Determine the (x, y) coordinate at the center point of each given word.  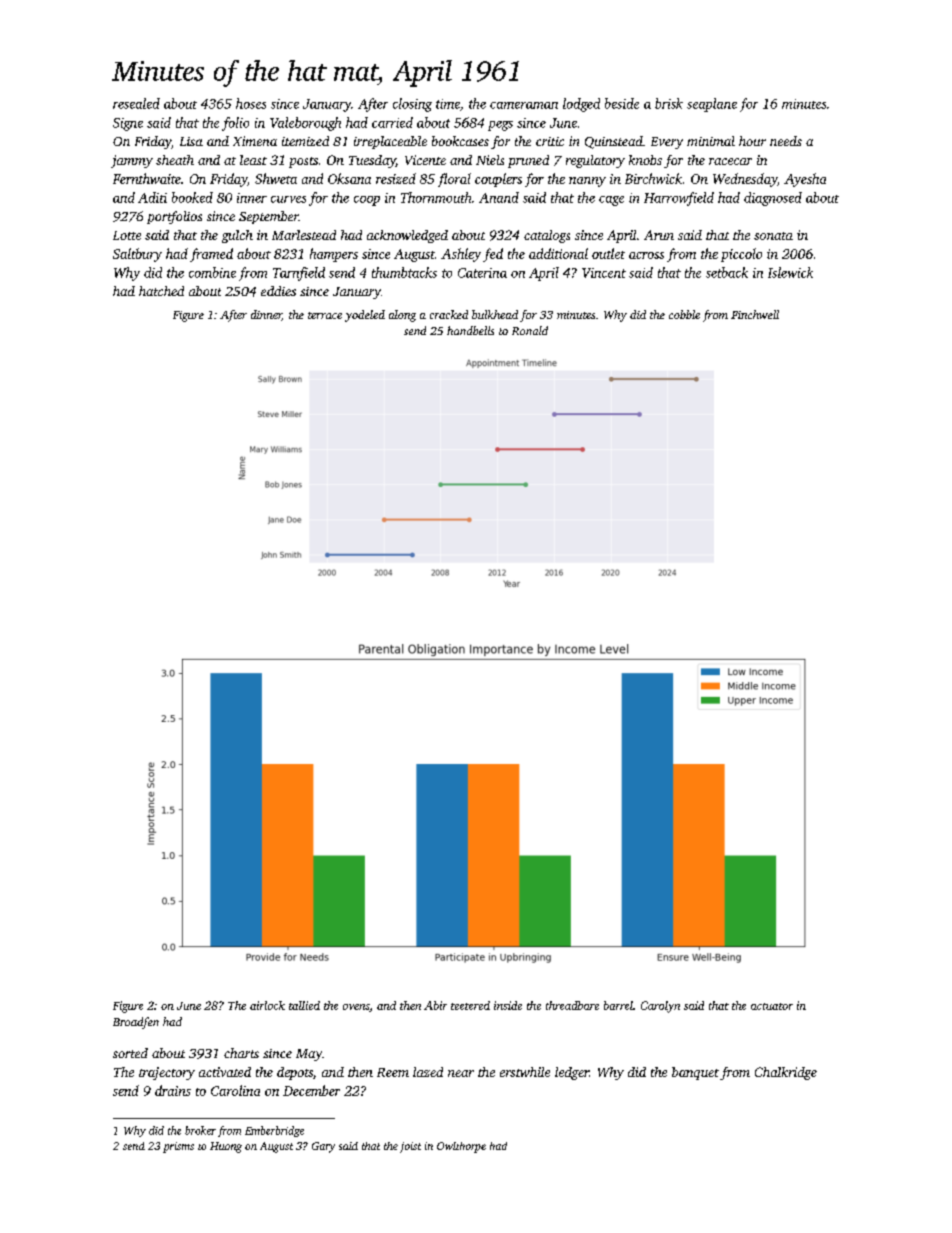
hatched (161, 291)
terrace (325, 315)
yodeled (365, 316)
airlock (267, 1005)
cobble (684, 314)
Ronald (530, 330)
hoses (251, 103)
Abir (435, 1005)
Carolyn (660, 1007)
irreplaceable (390, 142)
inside (508, 1005)
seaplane (712, 105)
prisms (178, 1147)
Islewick (790, 272)
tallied (304, 1005)
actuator (772, 1006)
